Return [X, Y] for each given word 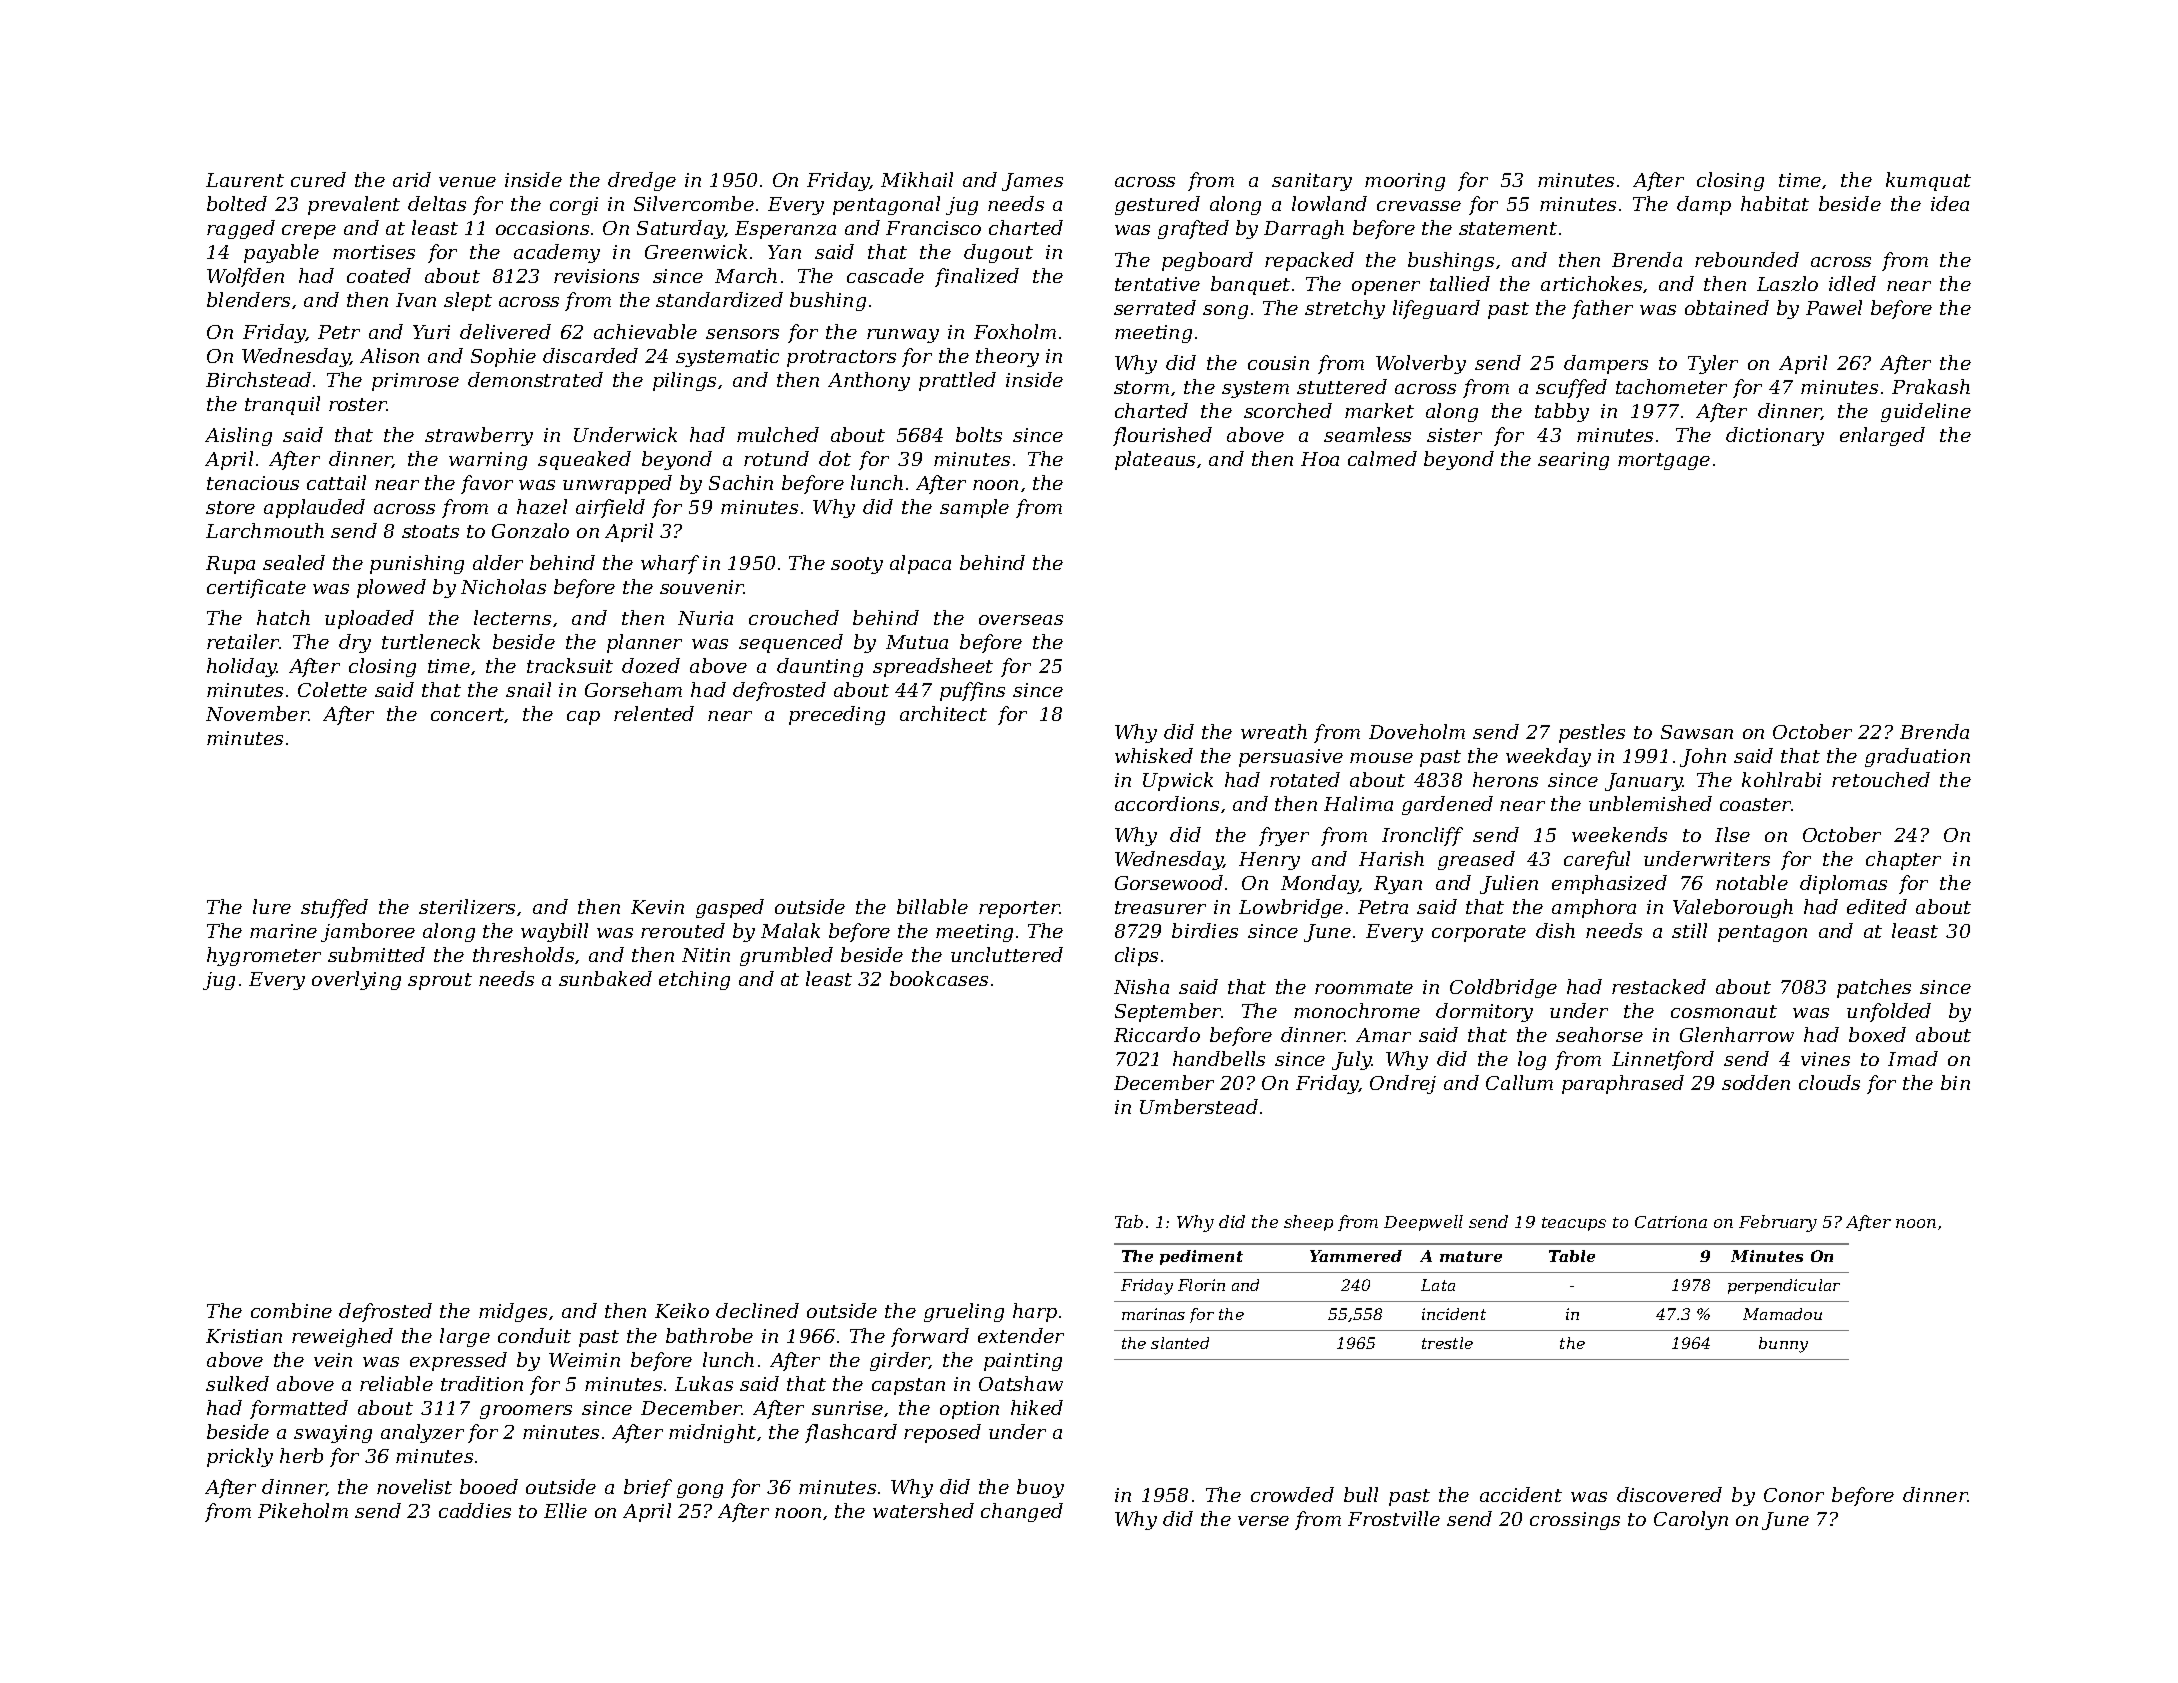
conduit [534, 1335]
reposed [942, 1433]
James [1032, 182]
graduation [1917, 757]
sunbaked [605, 978]
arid [412, 179]
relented [654, 713]
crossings [1575, 1521]
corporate [1479, 933]
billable [932, 906]
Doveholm [1417, 731]
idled [1852, 283]
